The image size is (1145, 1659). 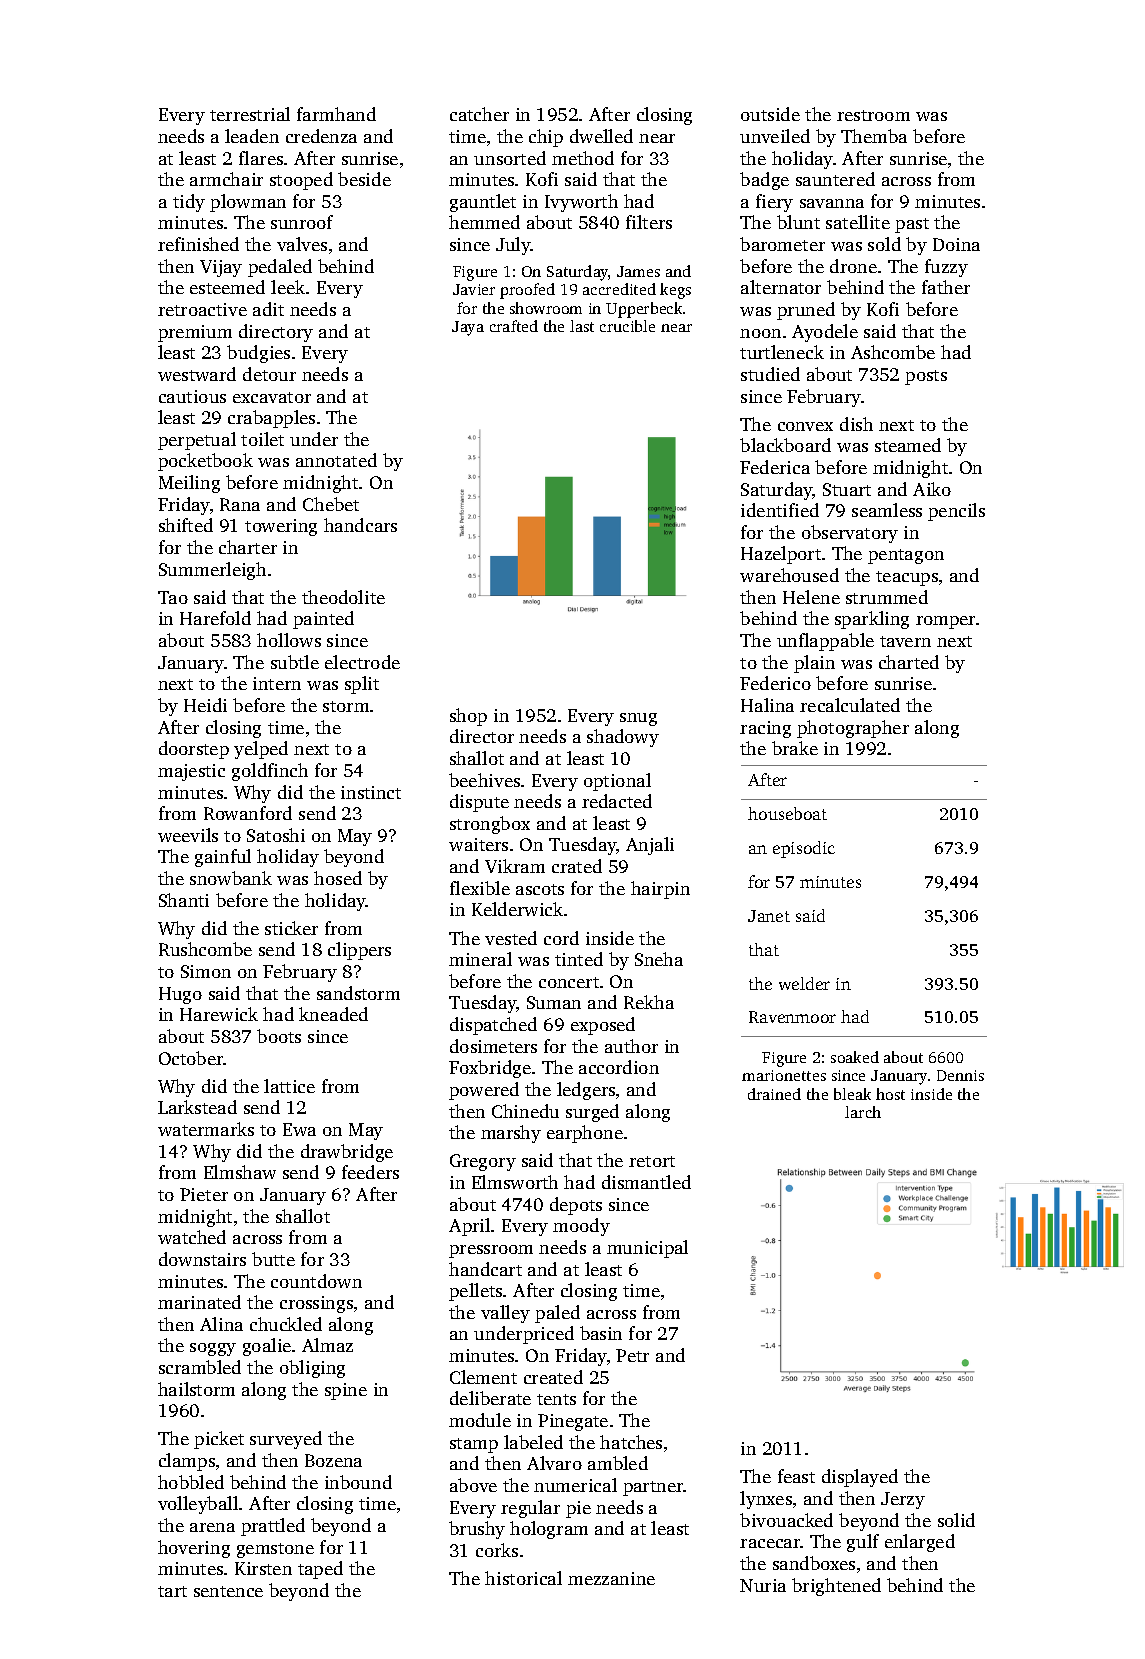 What do you see at coordinates (631, 1442) in the document?
I see `hatches` at bounding box center [631, 1442].
